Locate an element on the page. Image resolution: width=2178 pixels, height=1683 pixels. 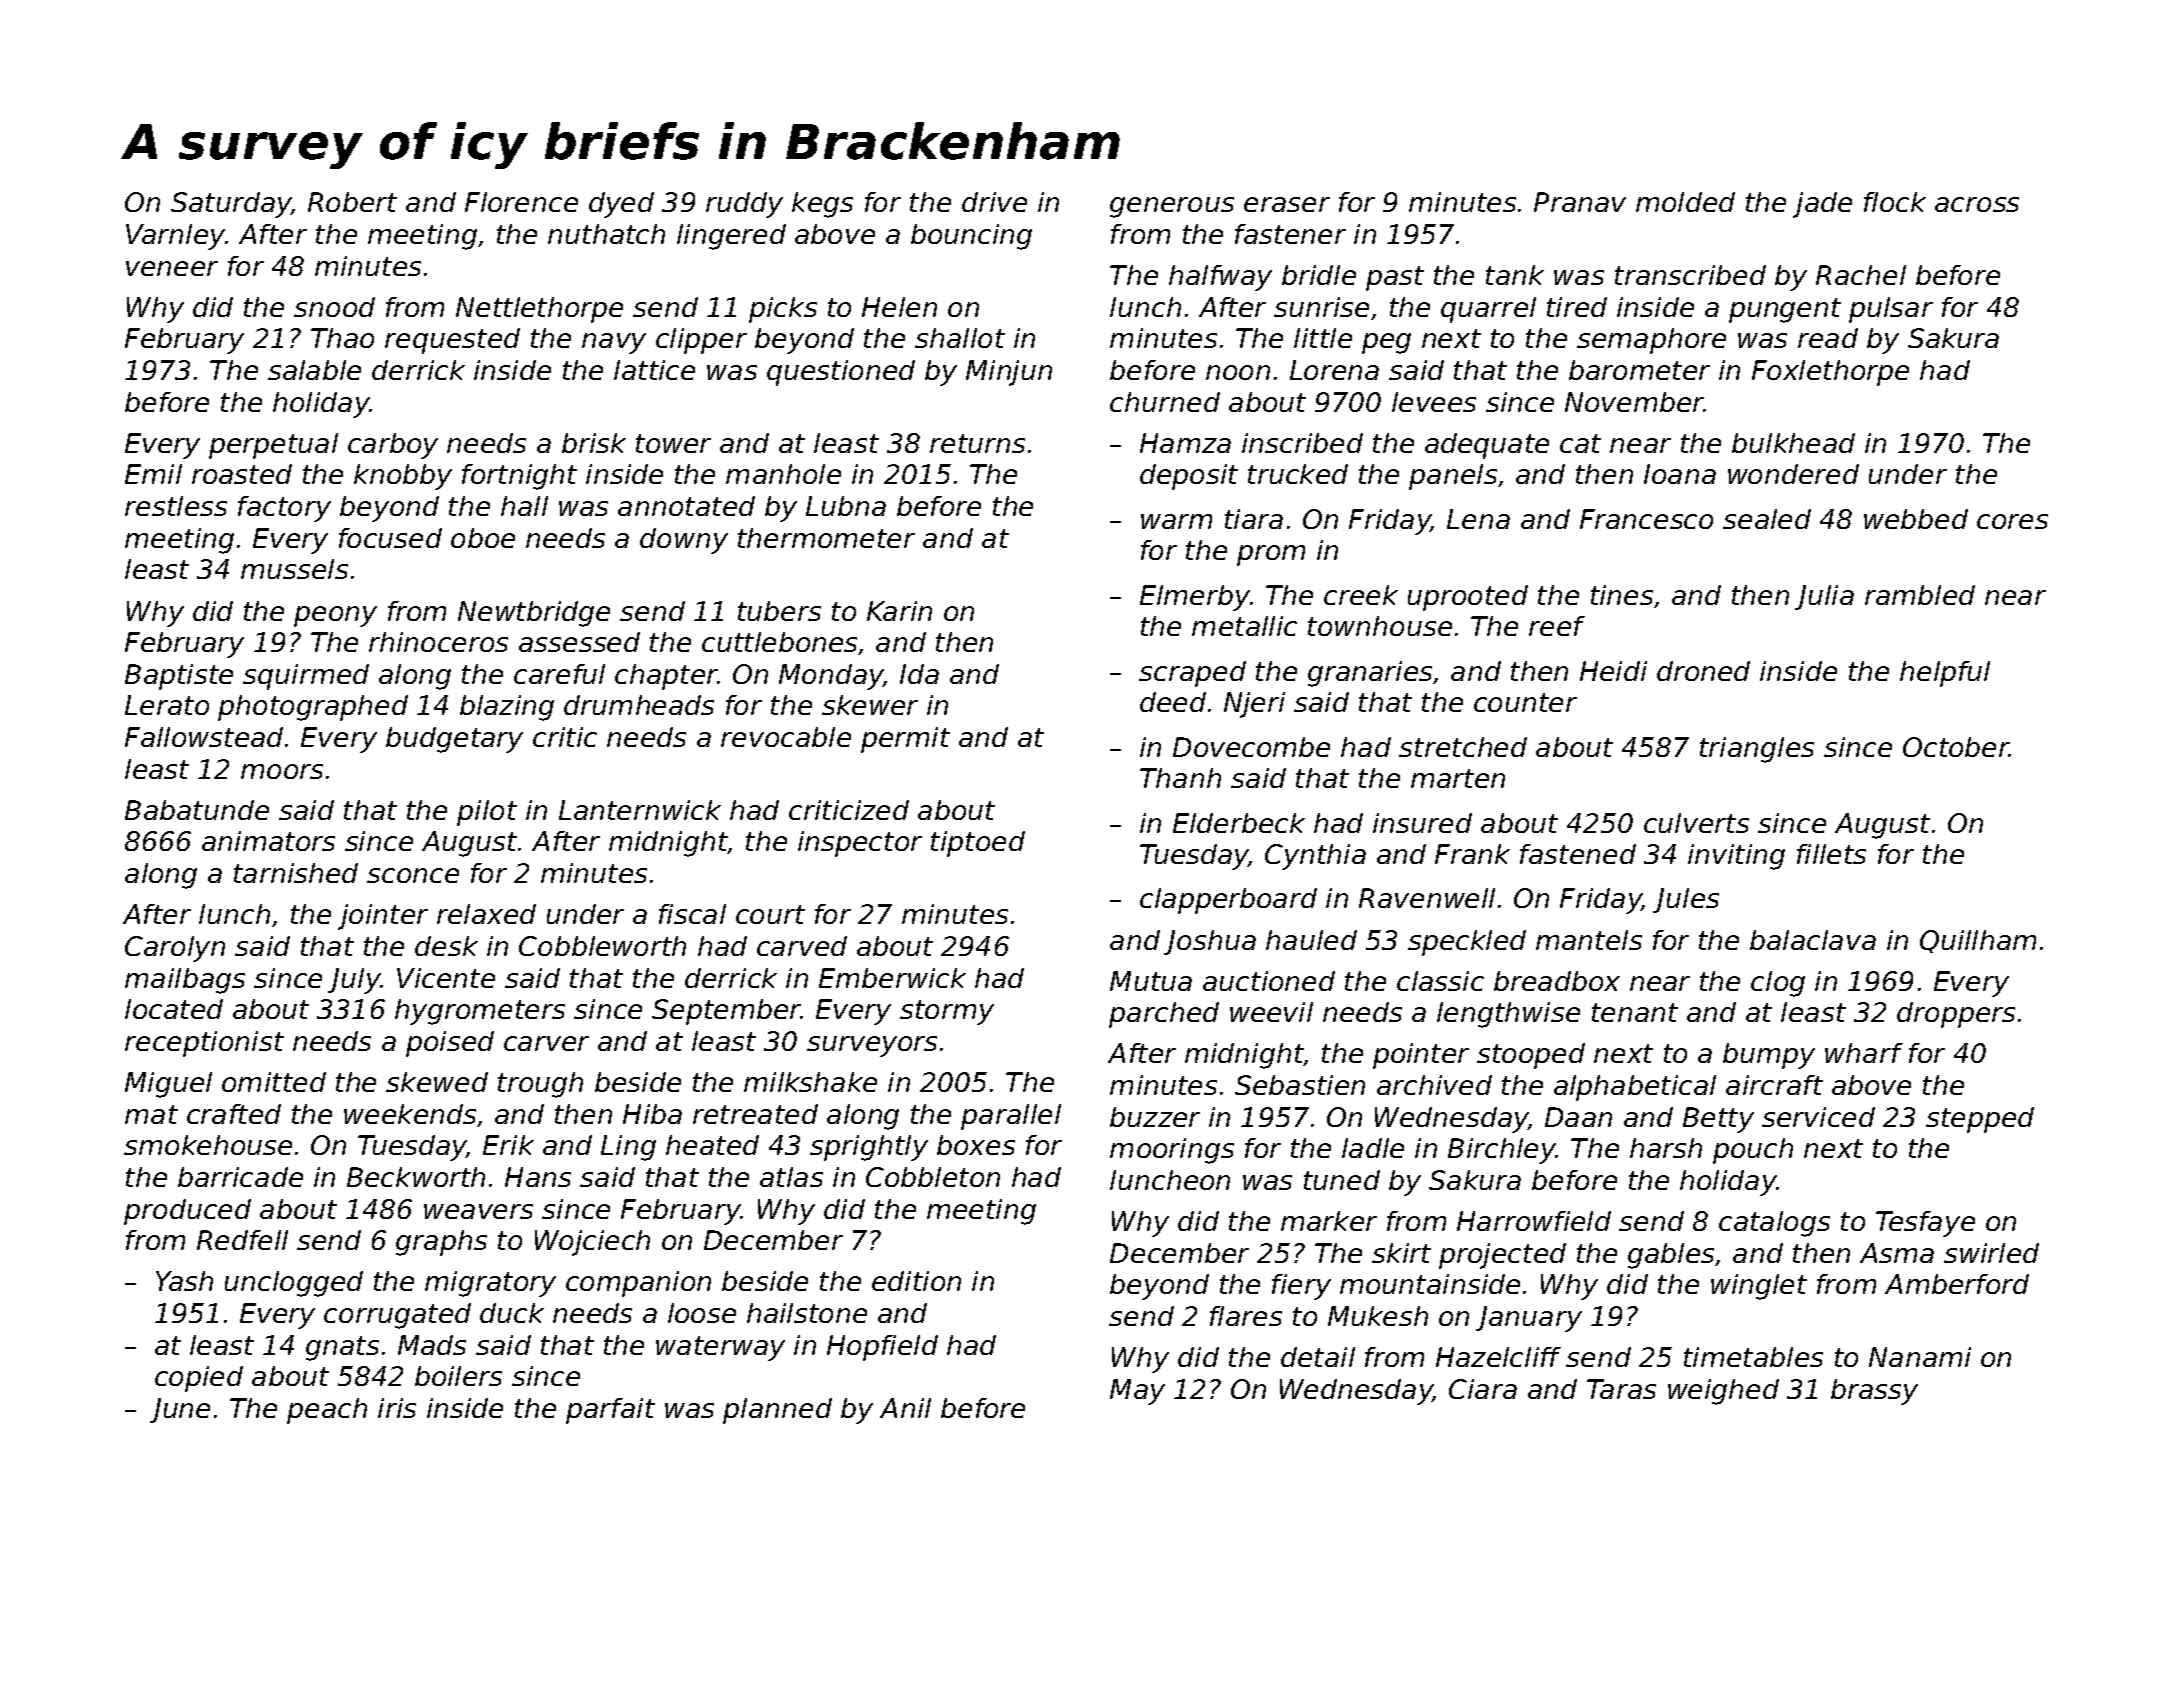
auctioned is located at coordinates (1269, 981).
